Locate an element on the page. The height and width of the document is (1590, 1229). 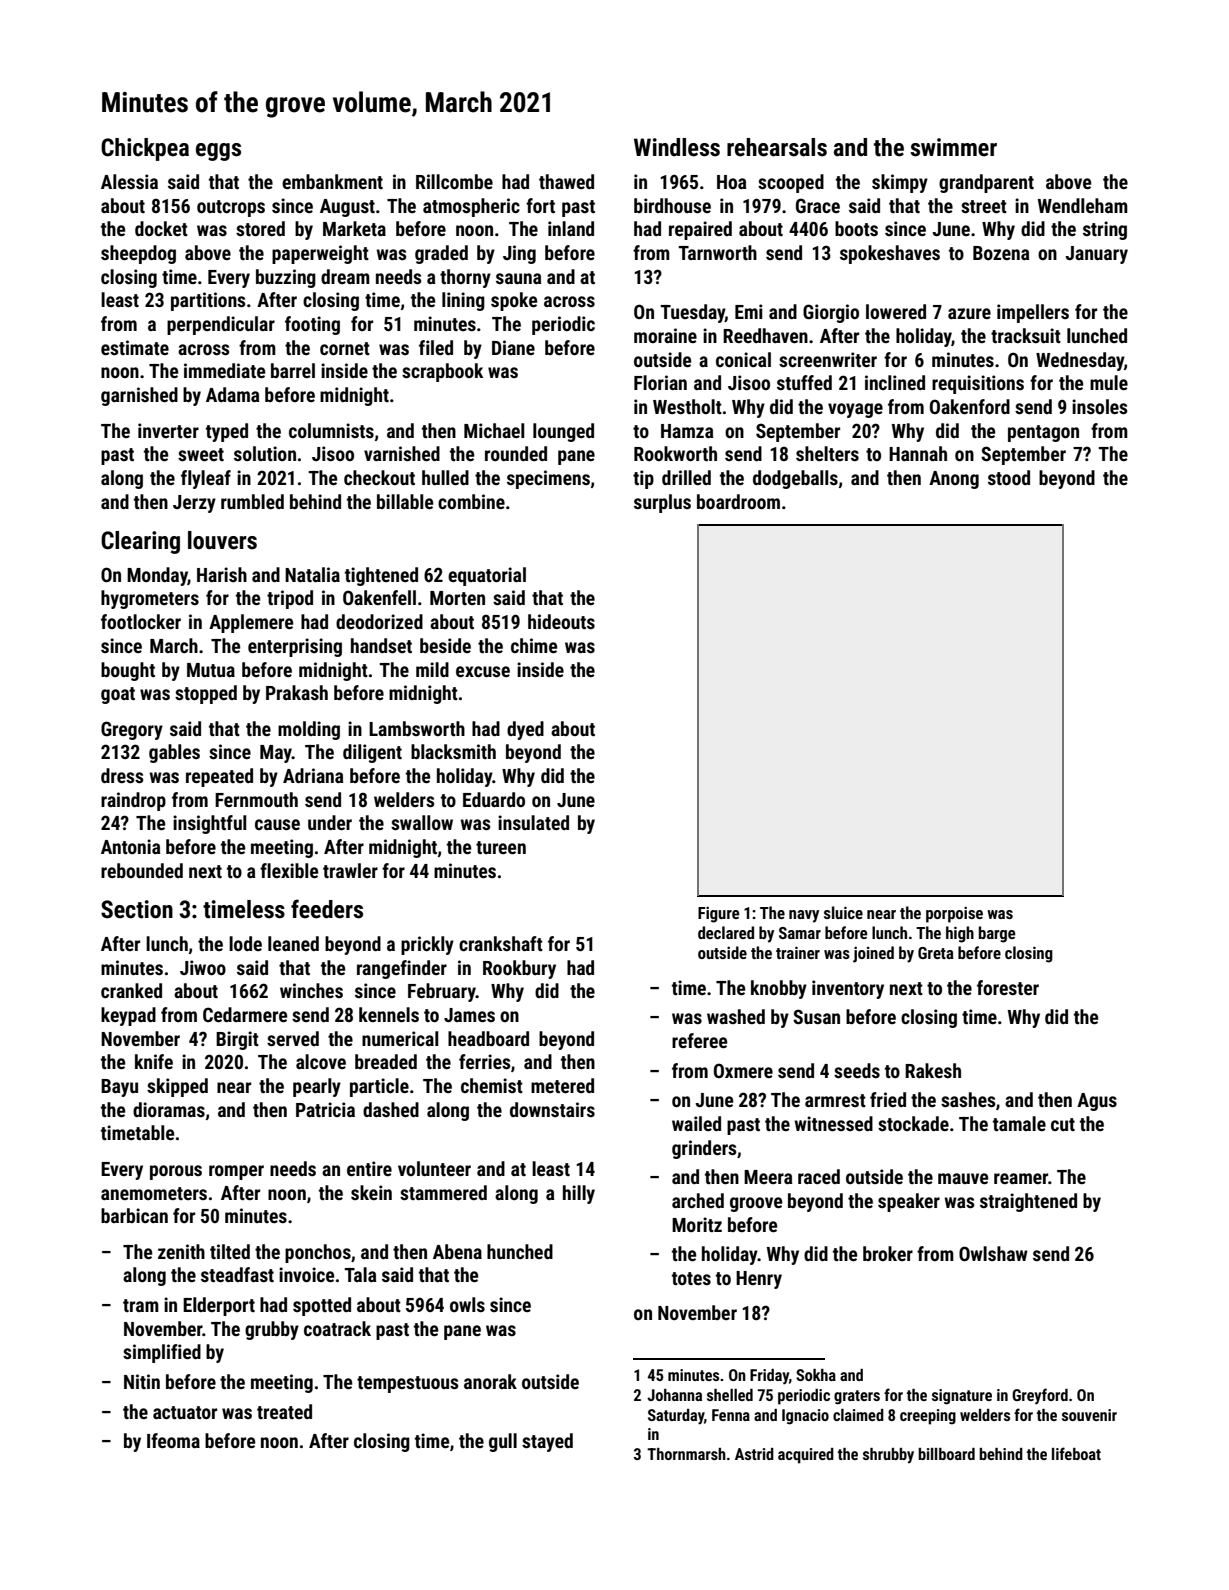
shelters is located at coordinates (827, 453).
